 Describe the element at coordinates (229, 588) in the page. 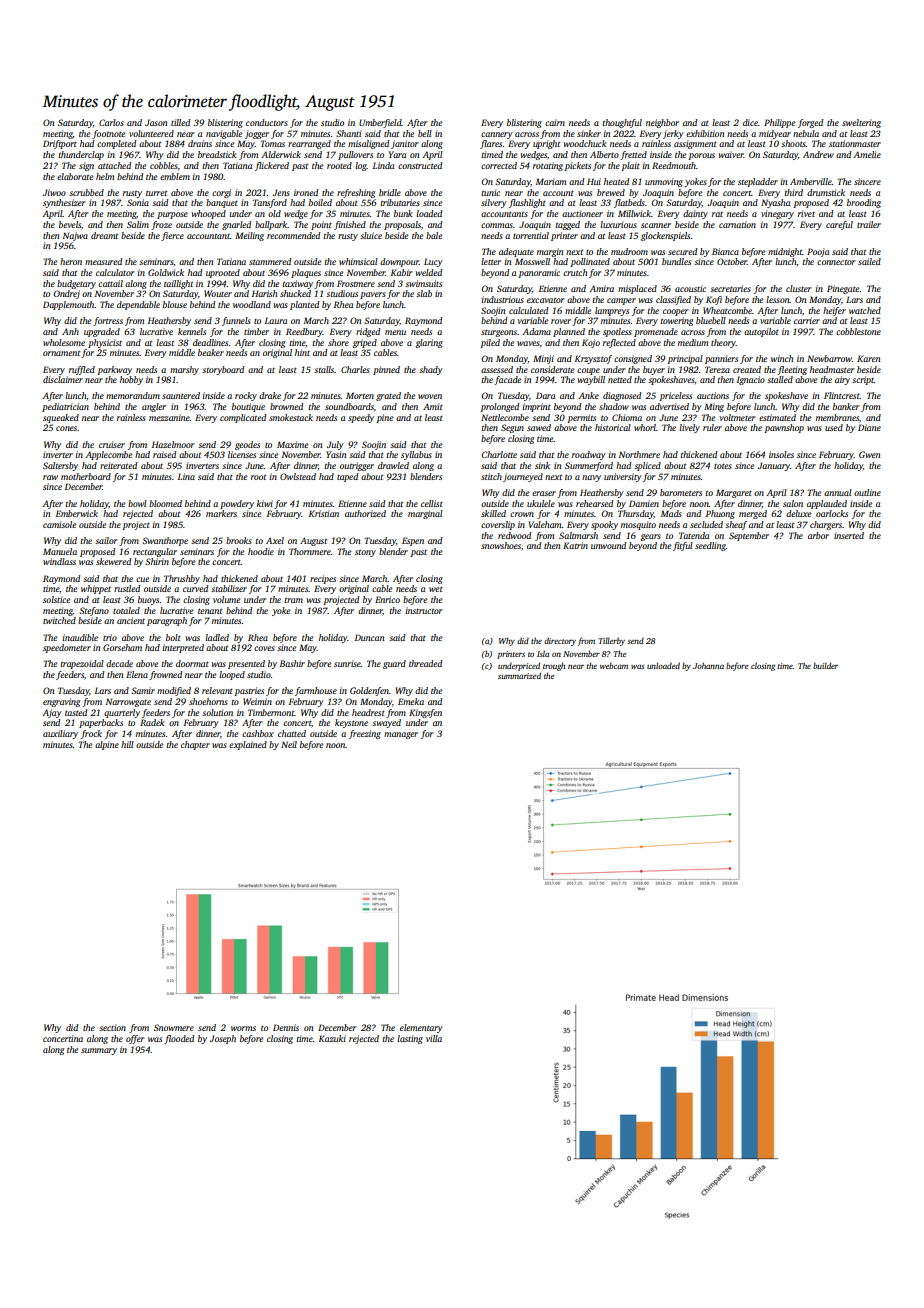

I see `stabilizer` at that location.
